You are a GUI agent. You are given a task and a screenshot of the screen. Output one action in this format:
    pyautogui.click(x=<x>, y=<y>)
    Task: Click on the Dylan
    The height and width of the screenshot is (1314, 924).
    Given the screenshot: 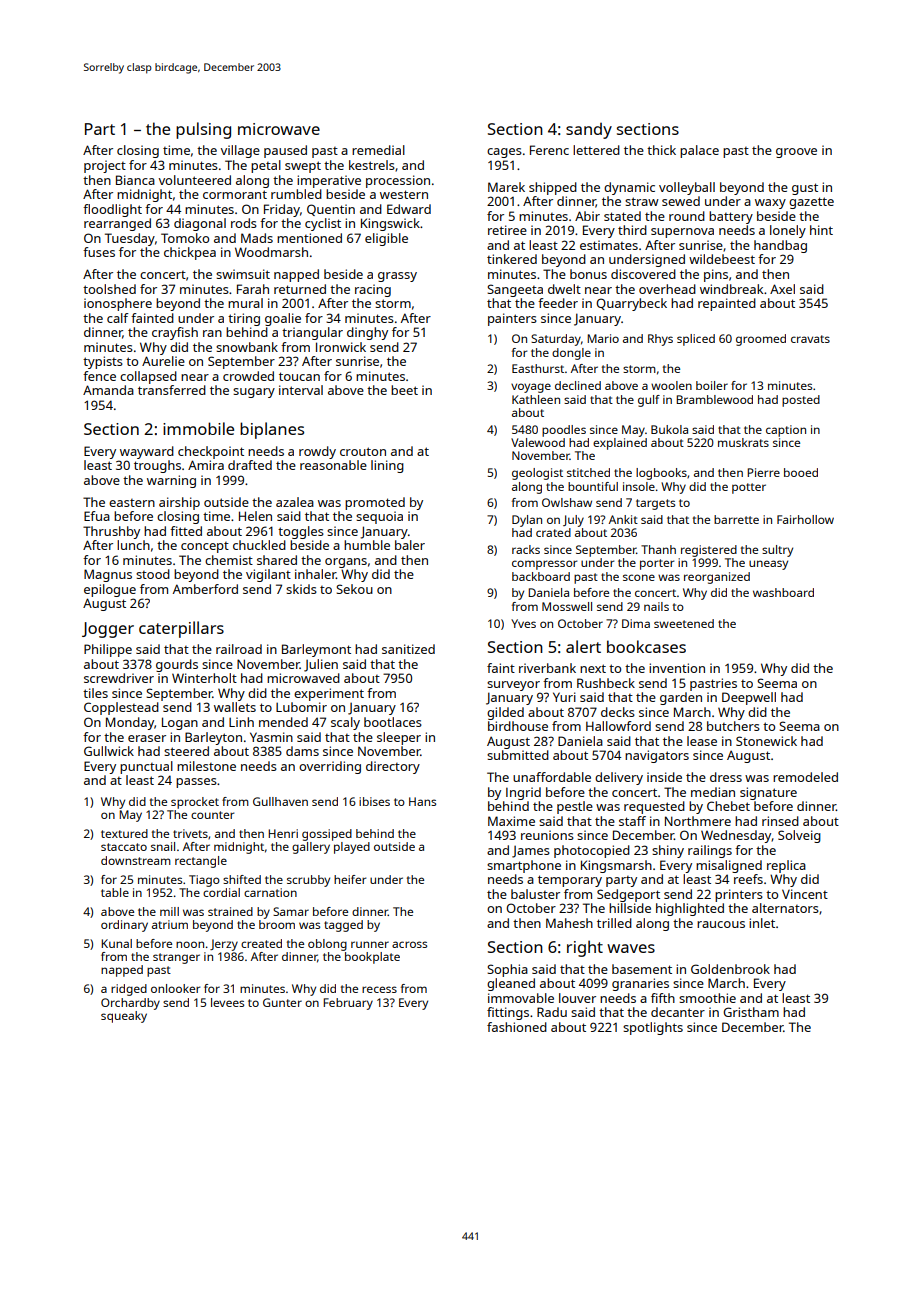 What is the action you would take?
    pyautogui.click(x=527, y=521)
